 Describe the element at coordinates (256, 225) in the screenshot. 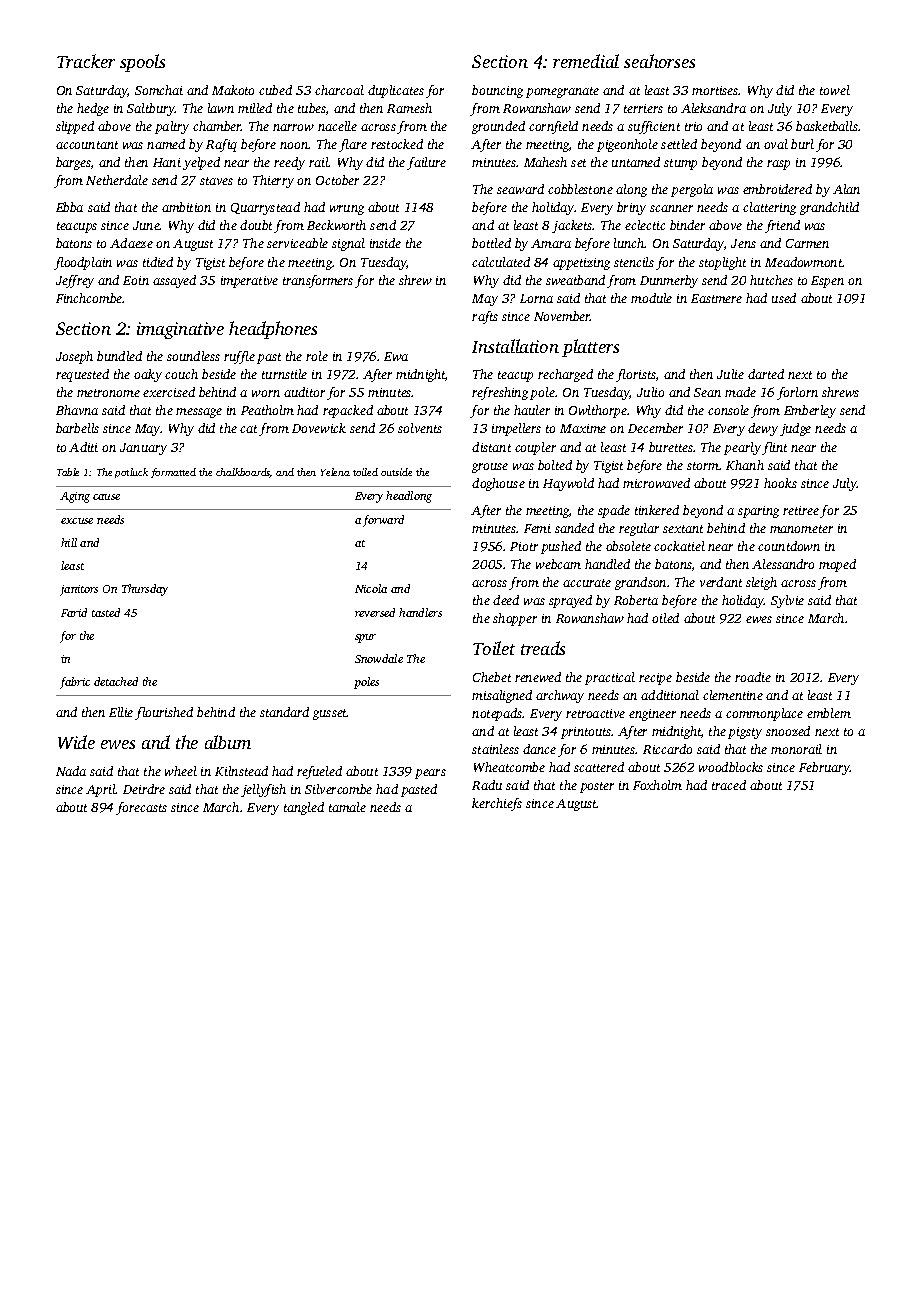

I see `doubt` at that location.
